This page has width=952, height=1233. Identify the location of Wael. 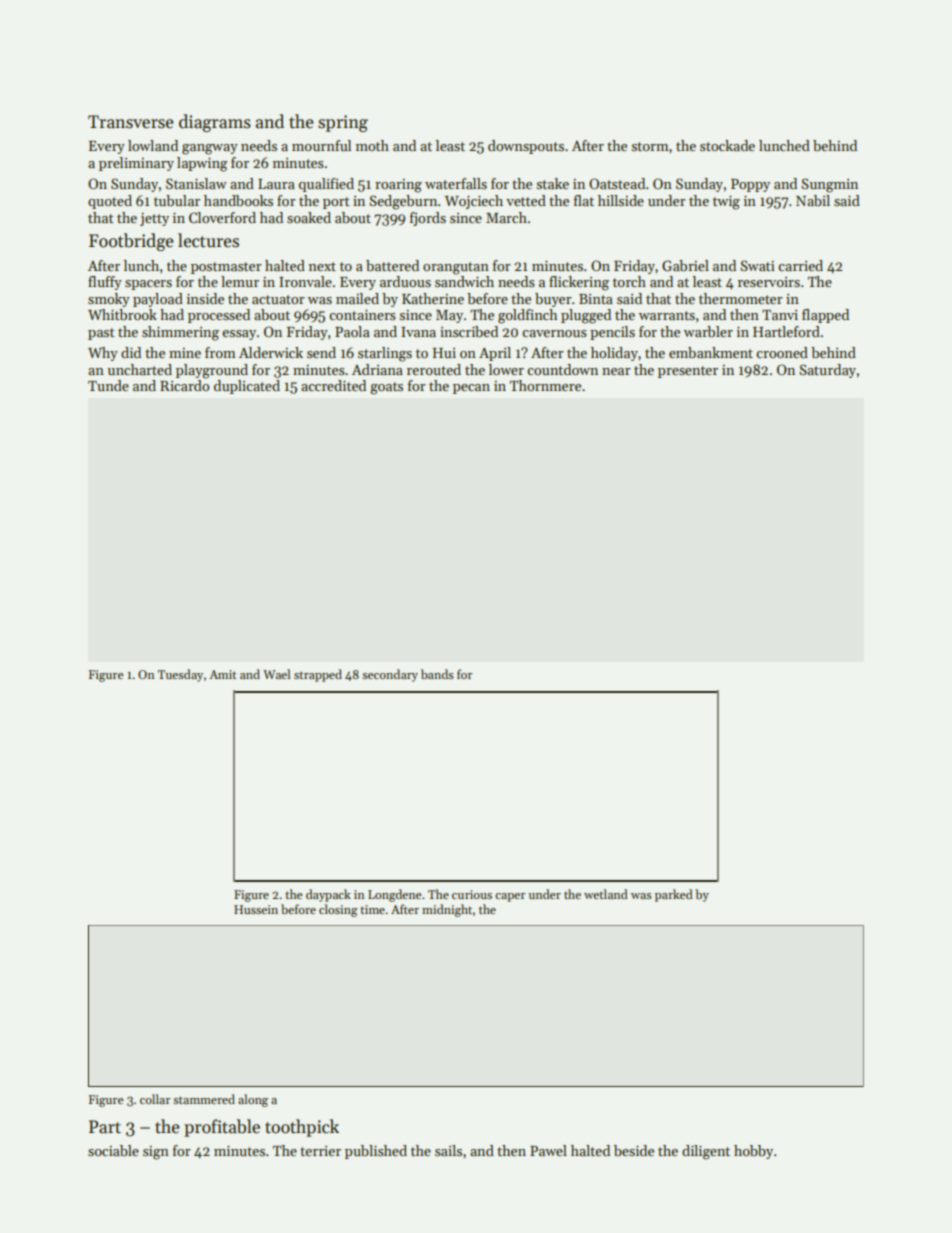
(277, 674).
